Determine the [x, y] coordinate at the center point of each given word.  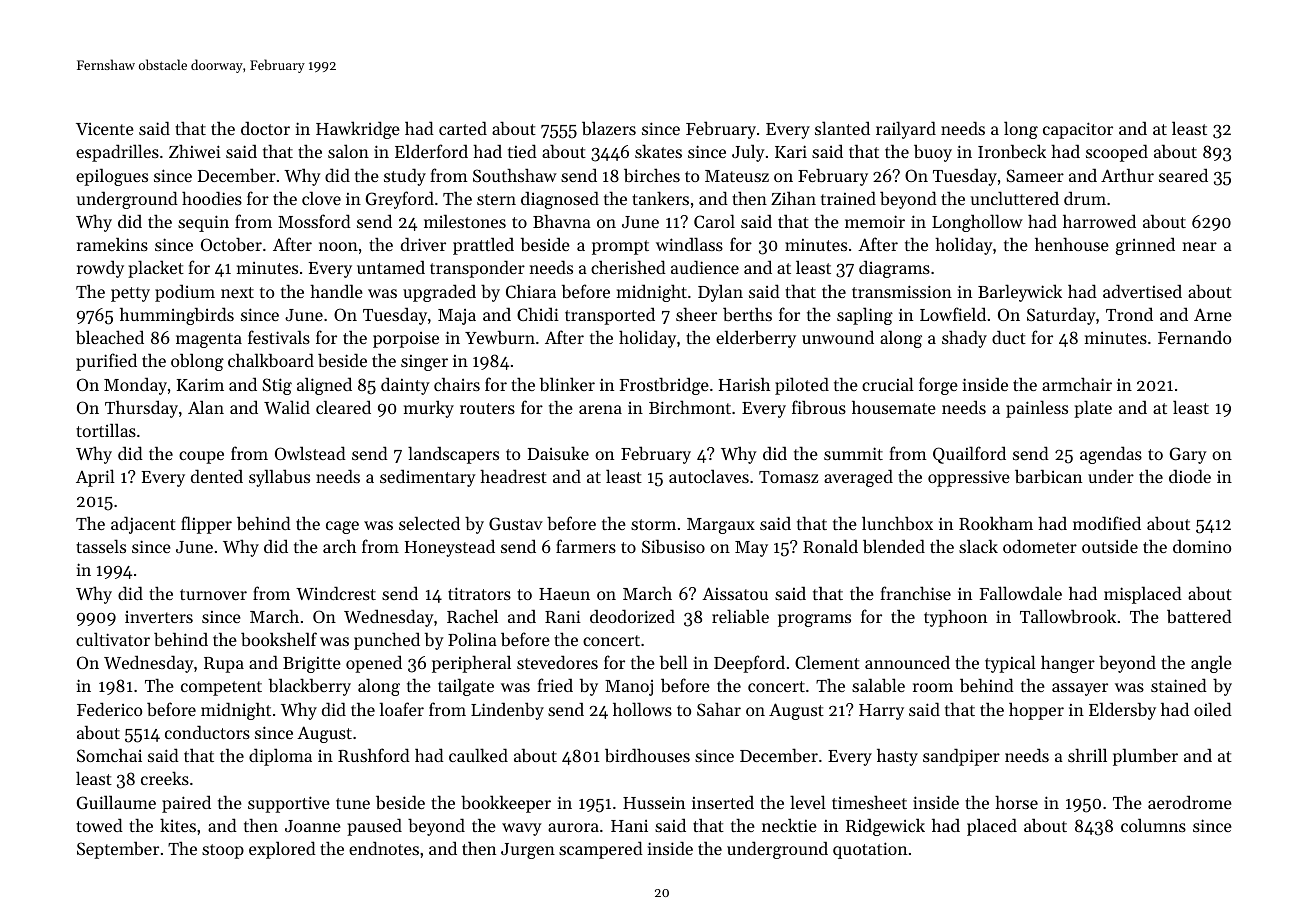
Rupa [224, 665]
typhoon [955, 618]
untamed [391, 267]
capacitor [1078, 130]
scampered [601, 850]
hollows [642, 709]
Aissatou [735, 593]
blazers [609, 128]
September [118, 850]
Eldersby [1122, 711]
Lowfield [953, 314]
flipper [206, 525]
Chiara [531, 291]
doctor [265, 128]
